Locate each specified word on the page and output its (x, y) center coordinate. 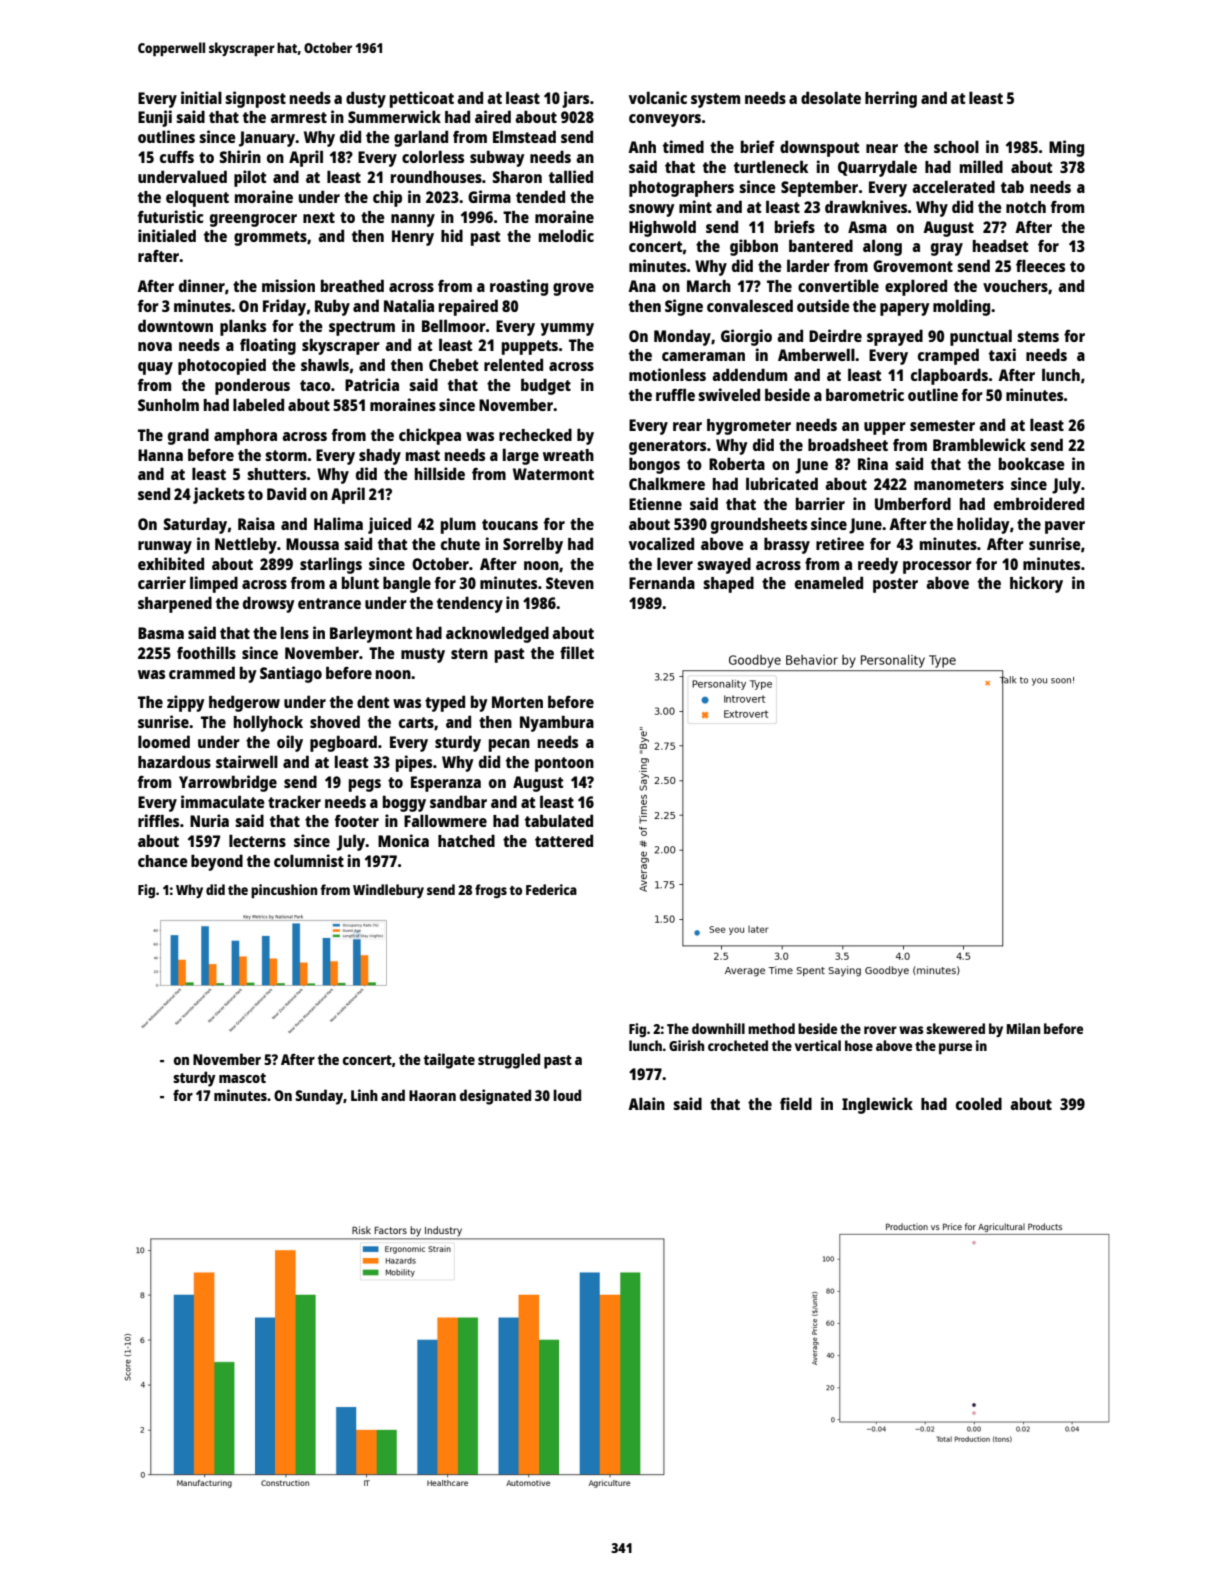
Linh (364, 1095)
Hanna (160, 455)
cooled (979, 1103)
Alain (646, 1103)
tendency (470, 604)
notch (1026, 207)
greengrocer (253, 220)
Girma (489, 196)
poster (895, 585)
